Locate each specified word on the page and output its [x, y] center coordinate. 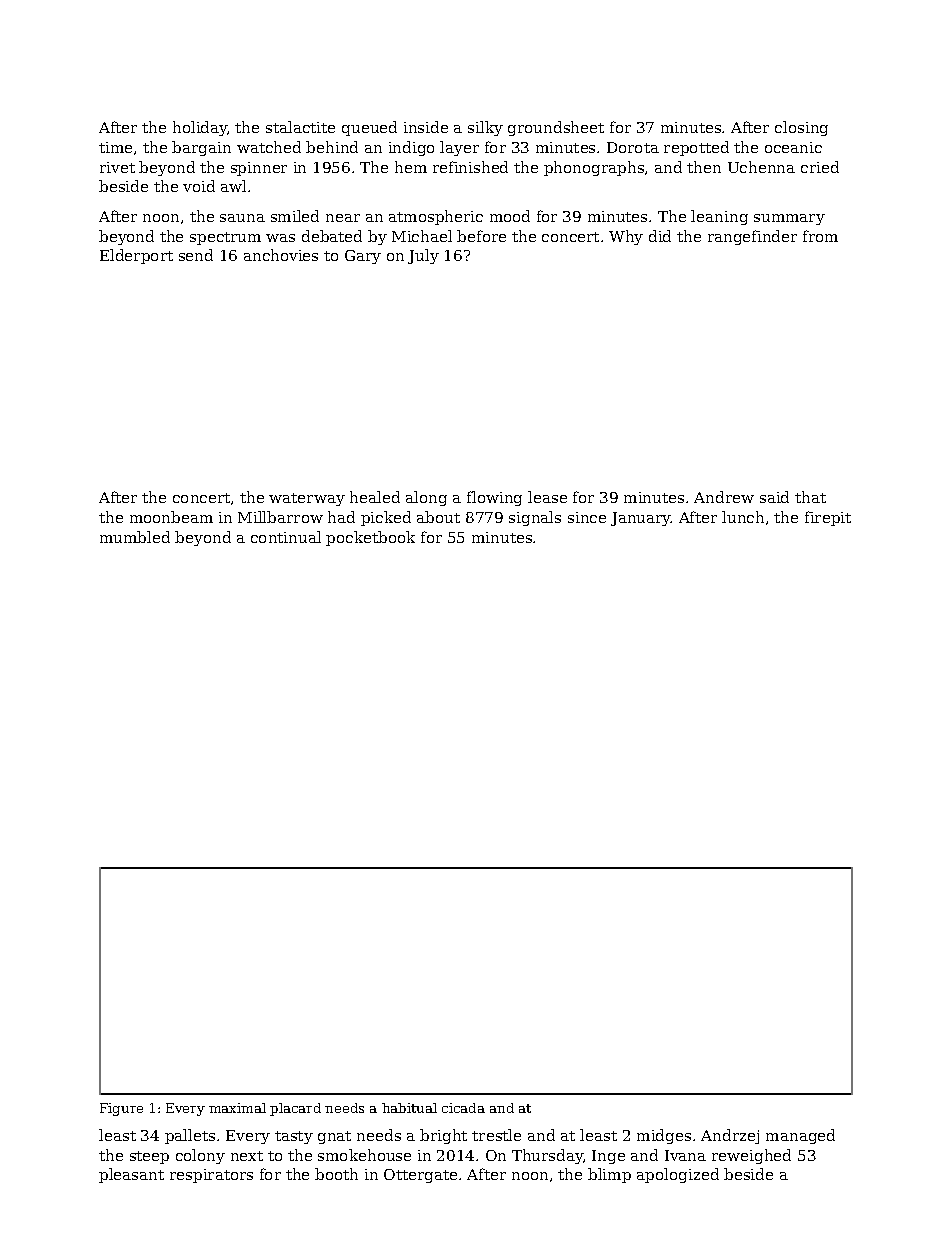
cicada [463, 1108]
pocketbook [370, 538]
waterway [307, 499]
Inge [608, 1157]
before [481, 236]
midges [664, 1136]
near [343, 218]
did [660, 236]
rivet [117, 167]
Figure [121, 1109]
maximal [237, 1108]
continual [286, 537]
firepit [828, 518]
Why [626, 237]
